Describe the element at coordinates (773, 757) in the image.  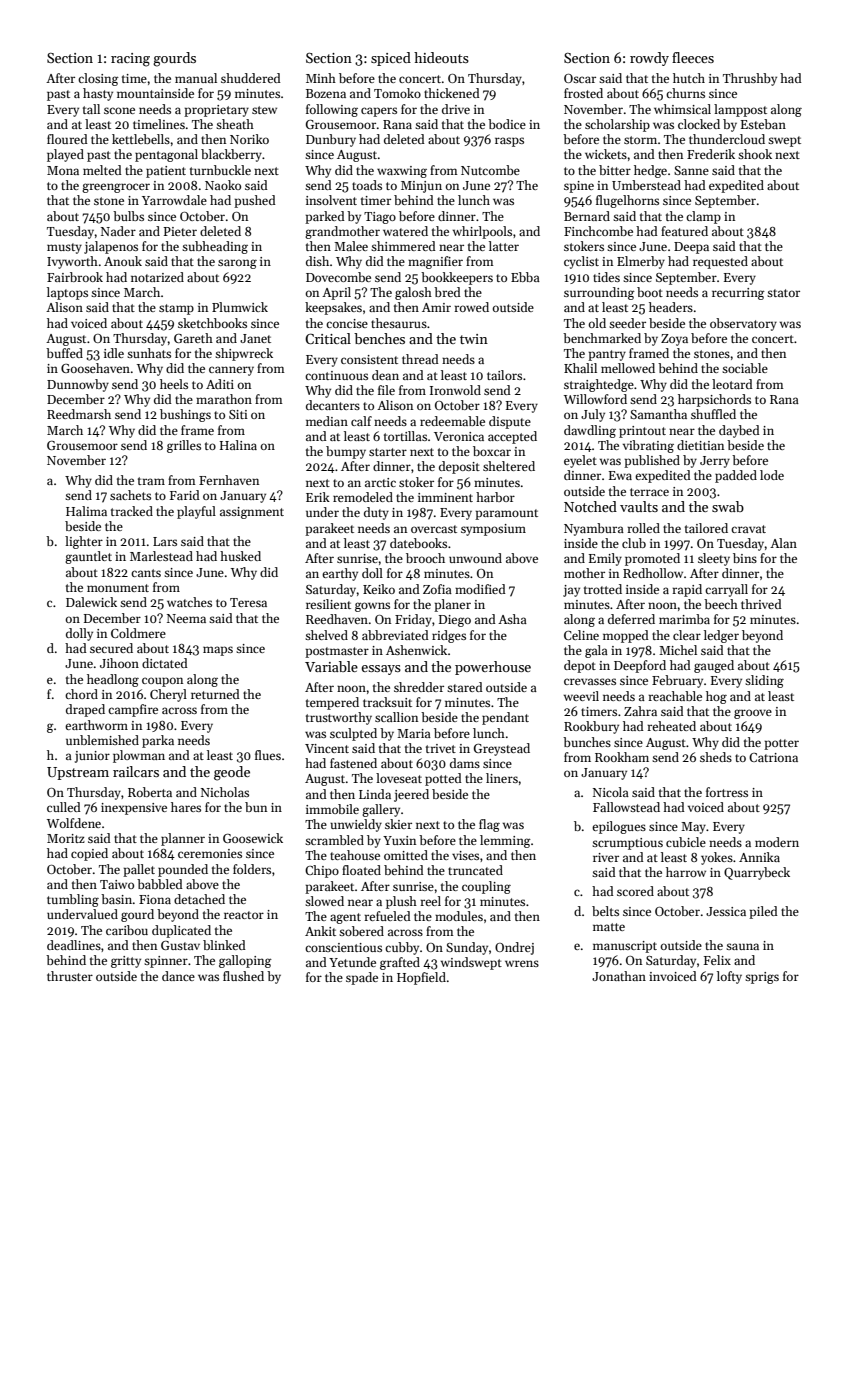
I see `Catriona` at that location.
